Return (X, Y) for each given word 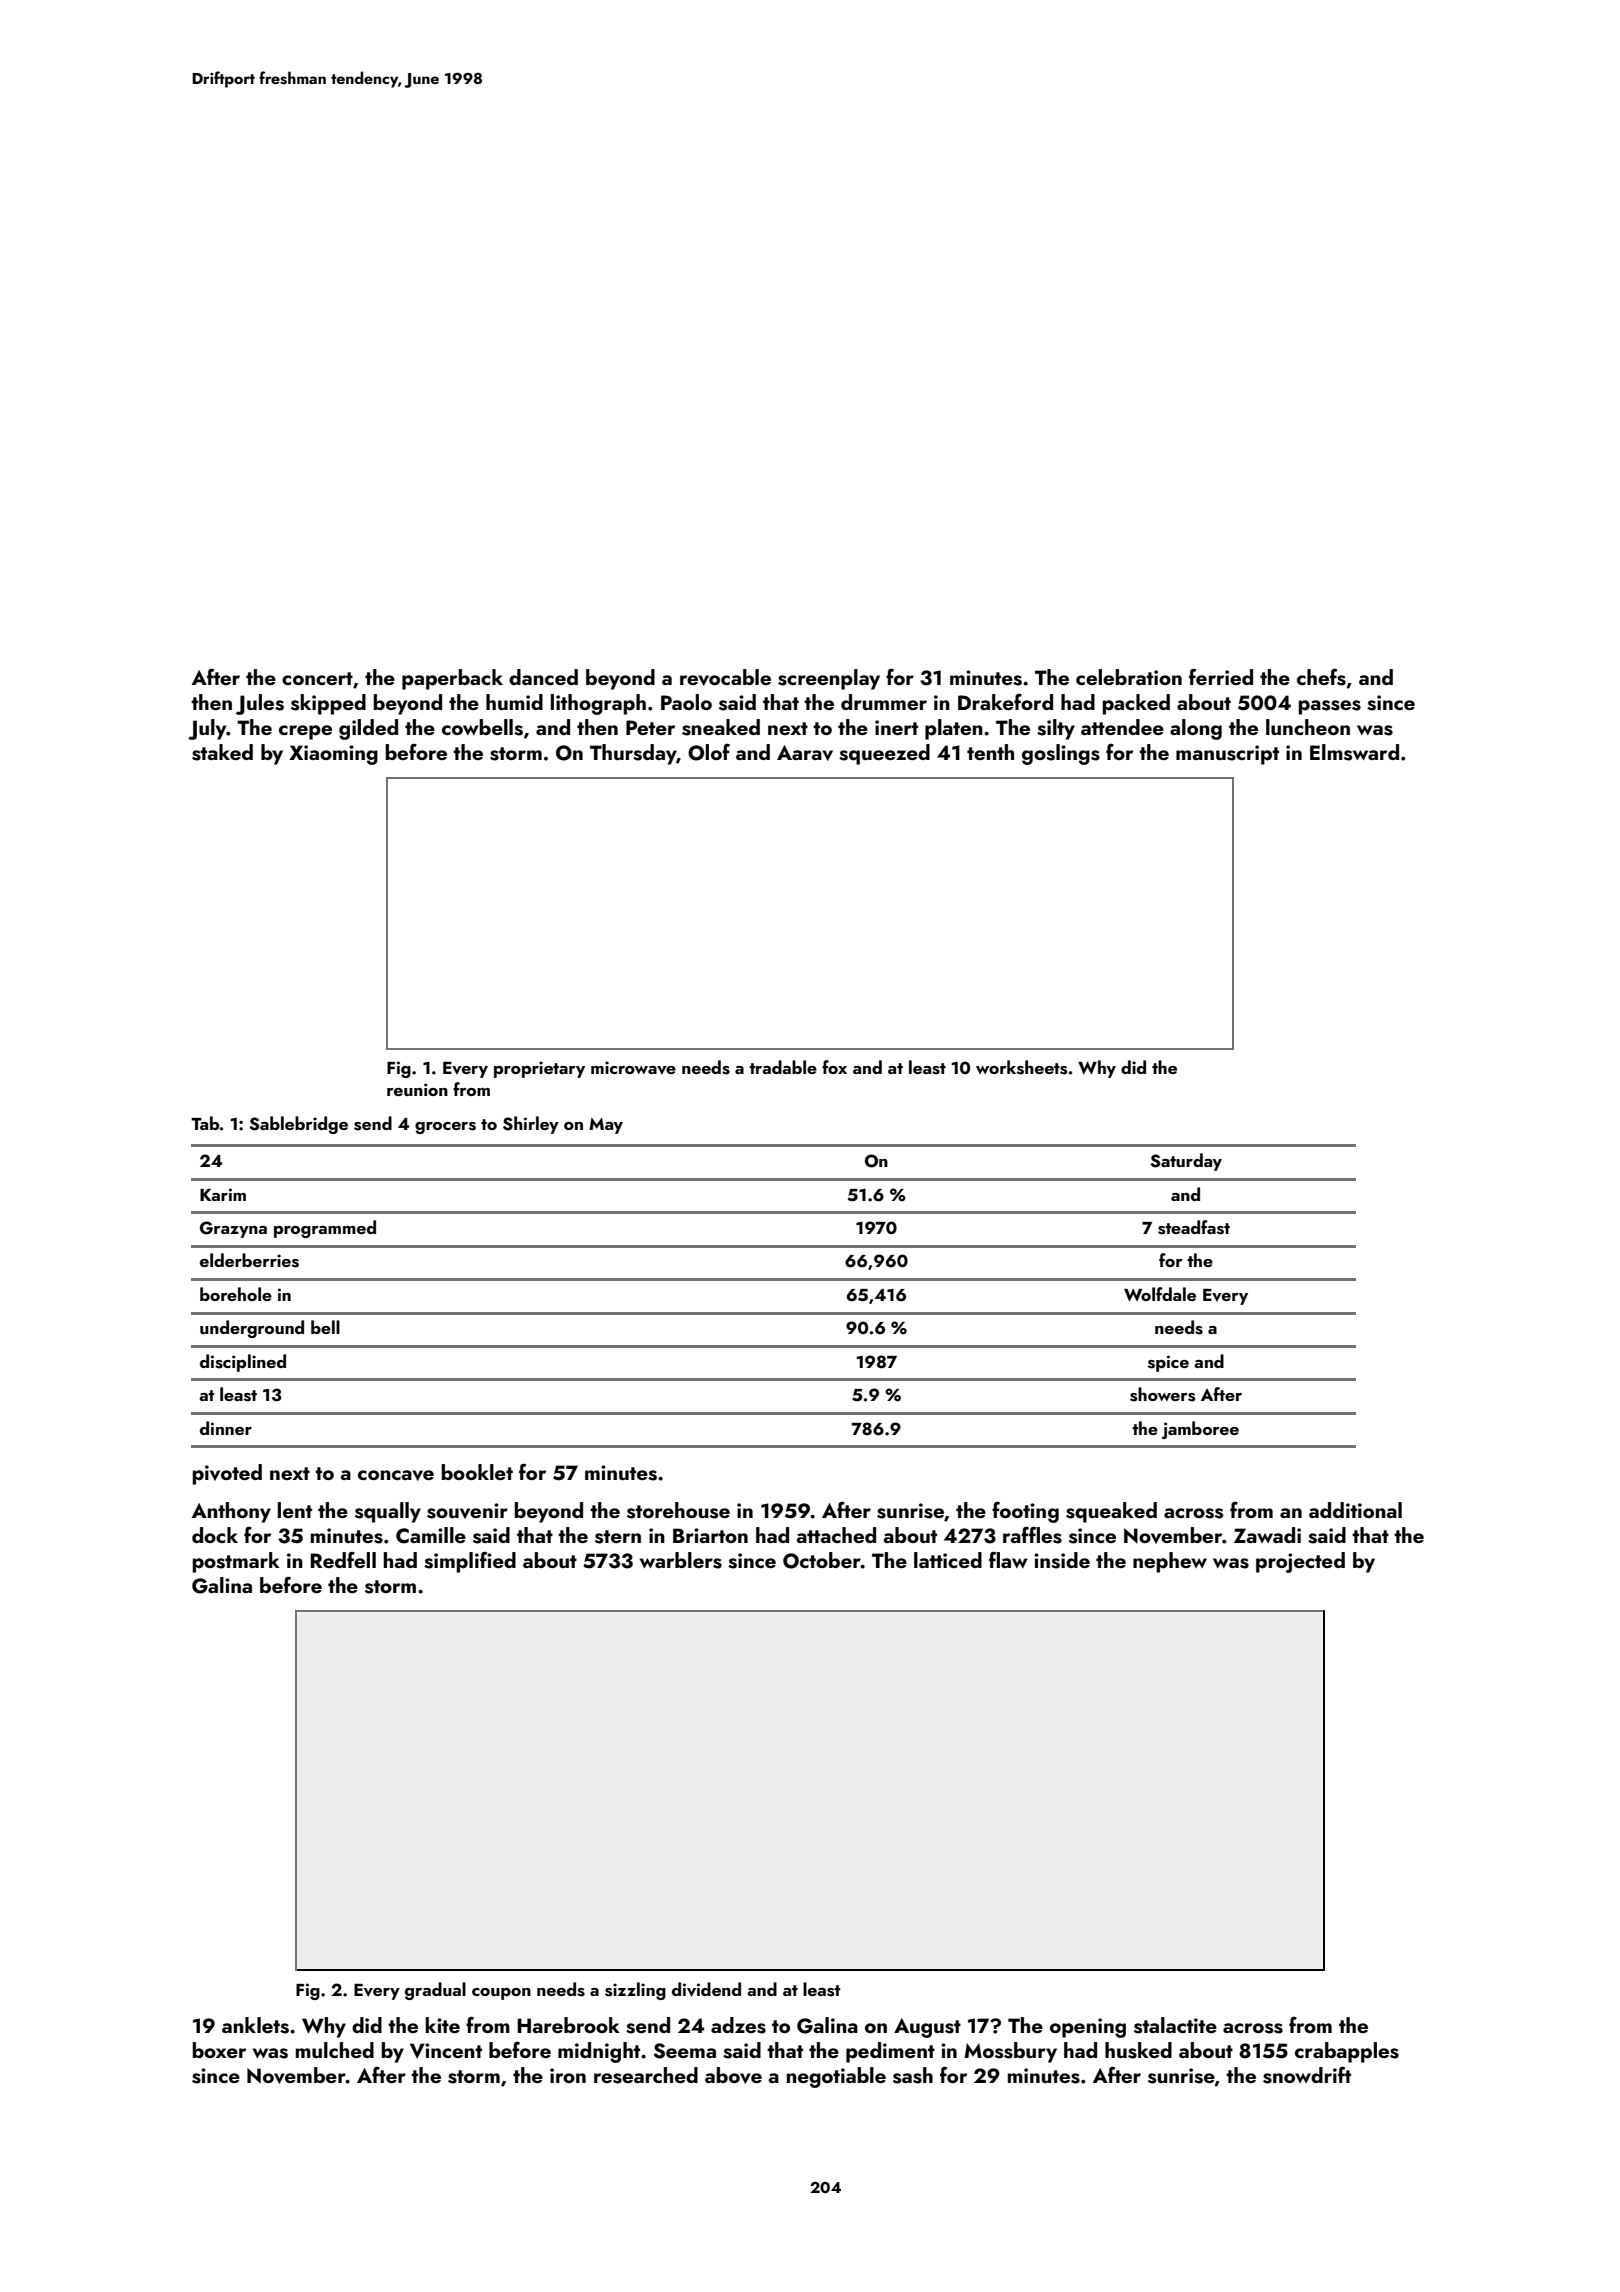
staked (222, 752)
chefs (1321, 677)
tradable (783, 1067)
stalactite (1175, 2025)
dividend (706, 1989)
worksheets (1021, 1067)
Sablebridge (298, 1125)
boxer (219, 2050)
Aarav (805, 753)
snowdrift (1307, 2075)
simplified (470, 1562)
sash (913, 2075)
